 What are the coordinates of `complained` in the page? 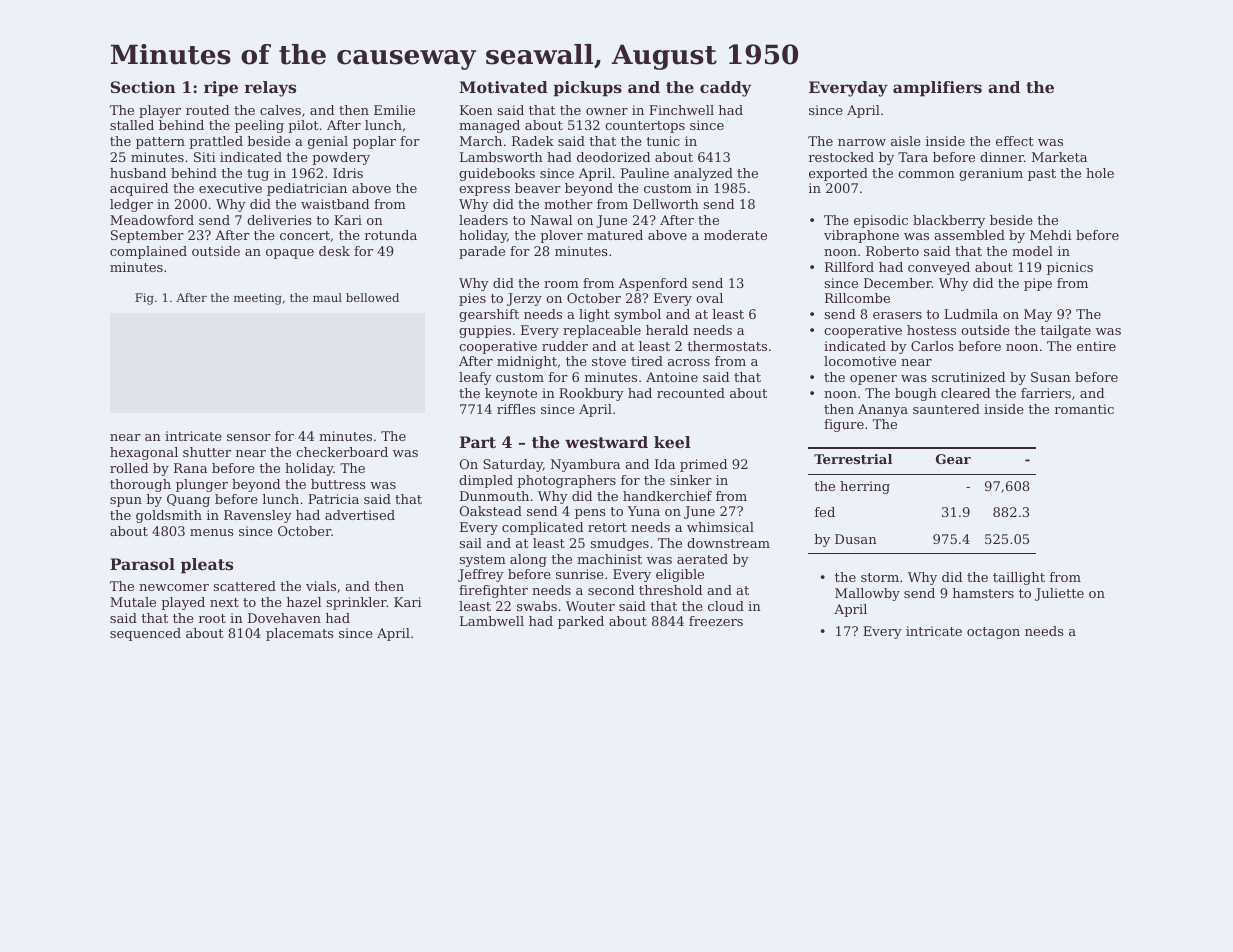 It's located at (148, 252).
